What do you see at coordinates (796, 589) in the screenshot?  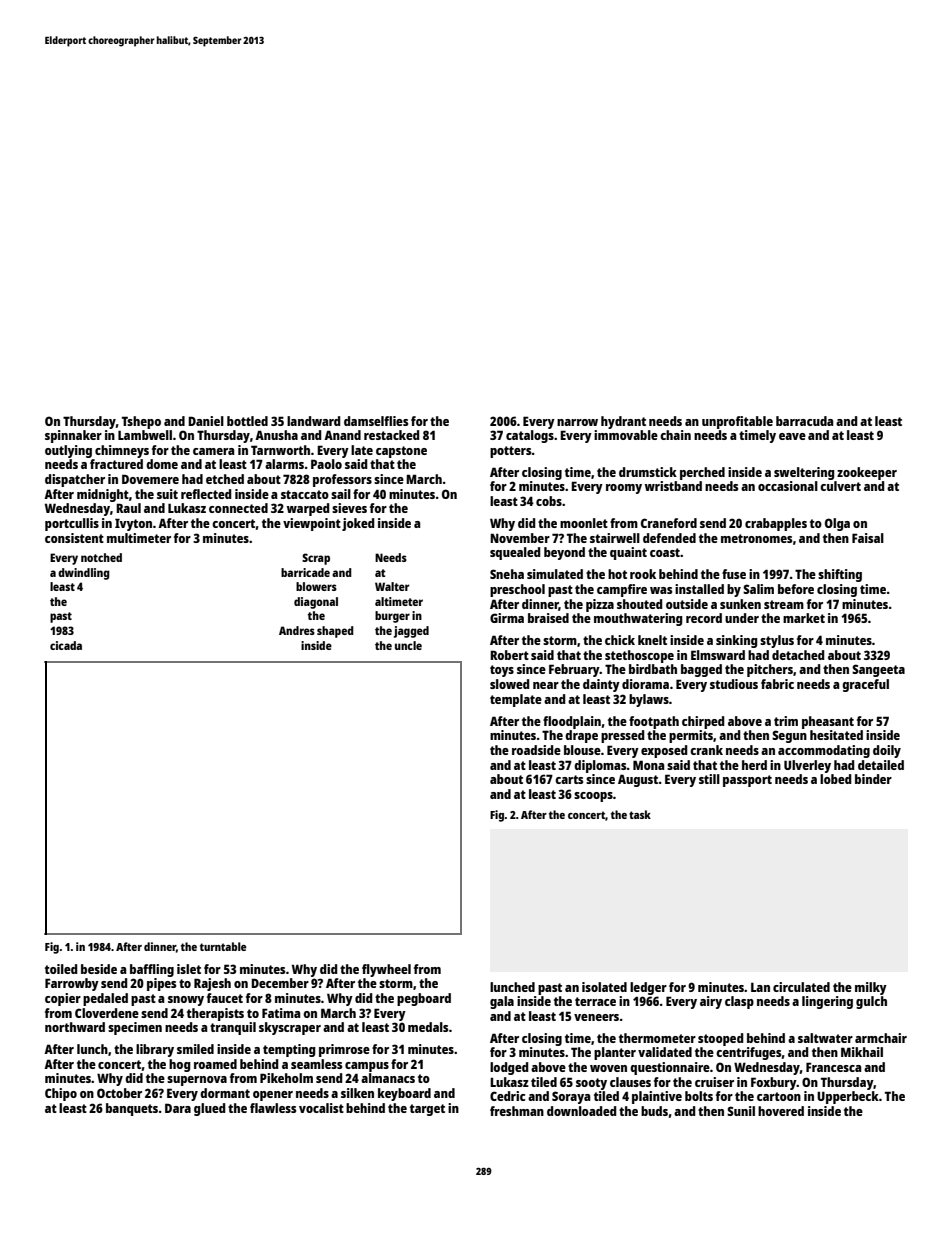 I see `before` at bounding box center [796, 589].
